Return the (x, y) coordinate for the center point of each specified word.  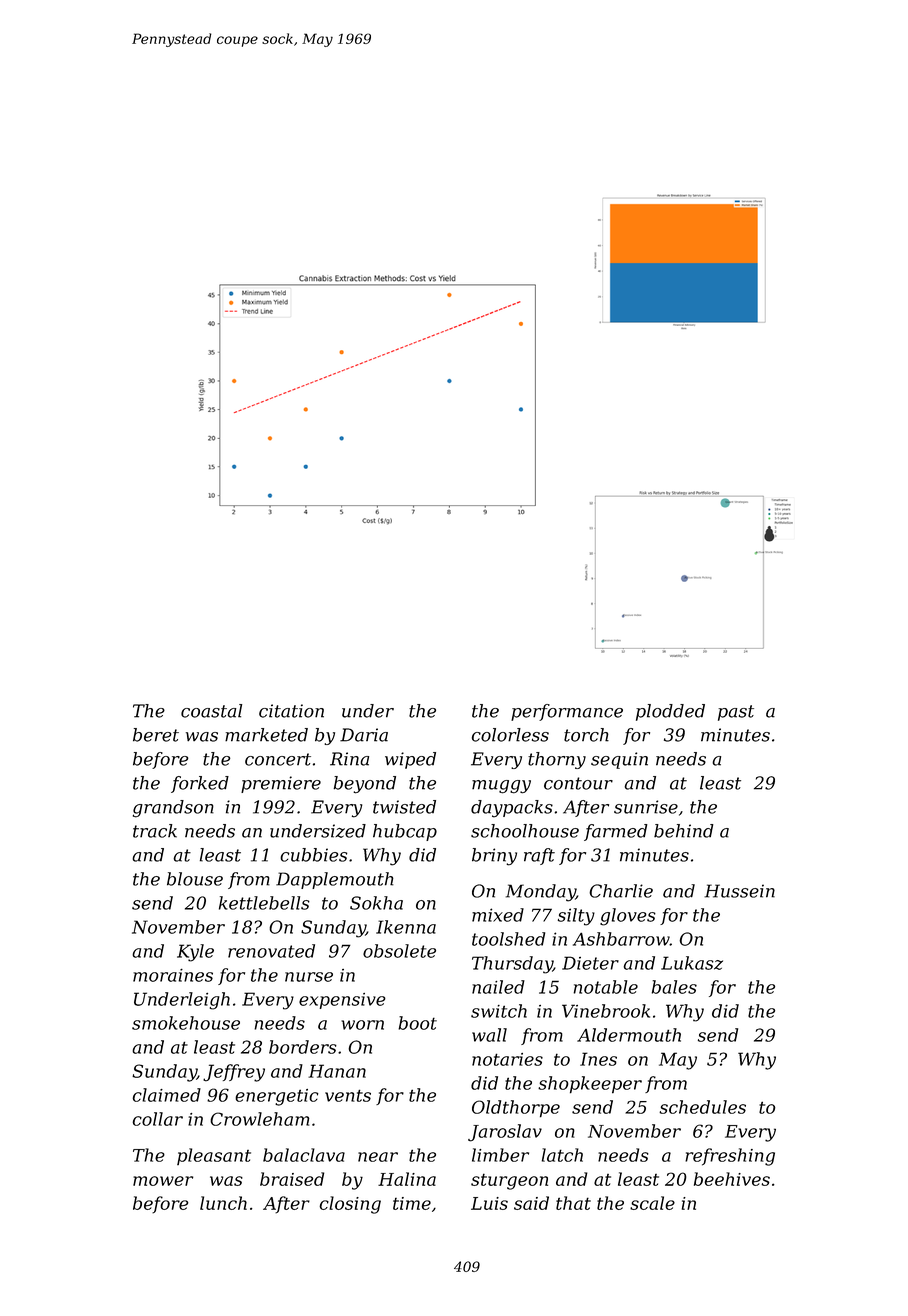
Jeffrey (234, 1073)
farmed (616, 832)
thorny (557, 760)
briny (494, 857)
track (155, 831)
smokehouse (186, 1023)
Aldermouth (629, 1035)
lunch (223, 1203)
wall (489, 1035)
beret (156, 735)
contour (578, 783)
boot (417, 1023)
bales (674, 987)
